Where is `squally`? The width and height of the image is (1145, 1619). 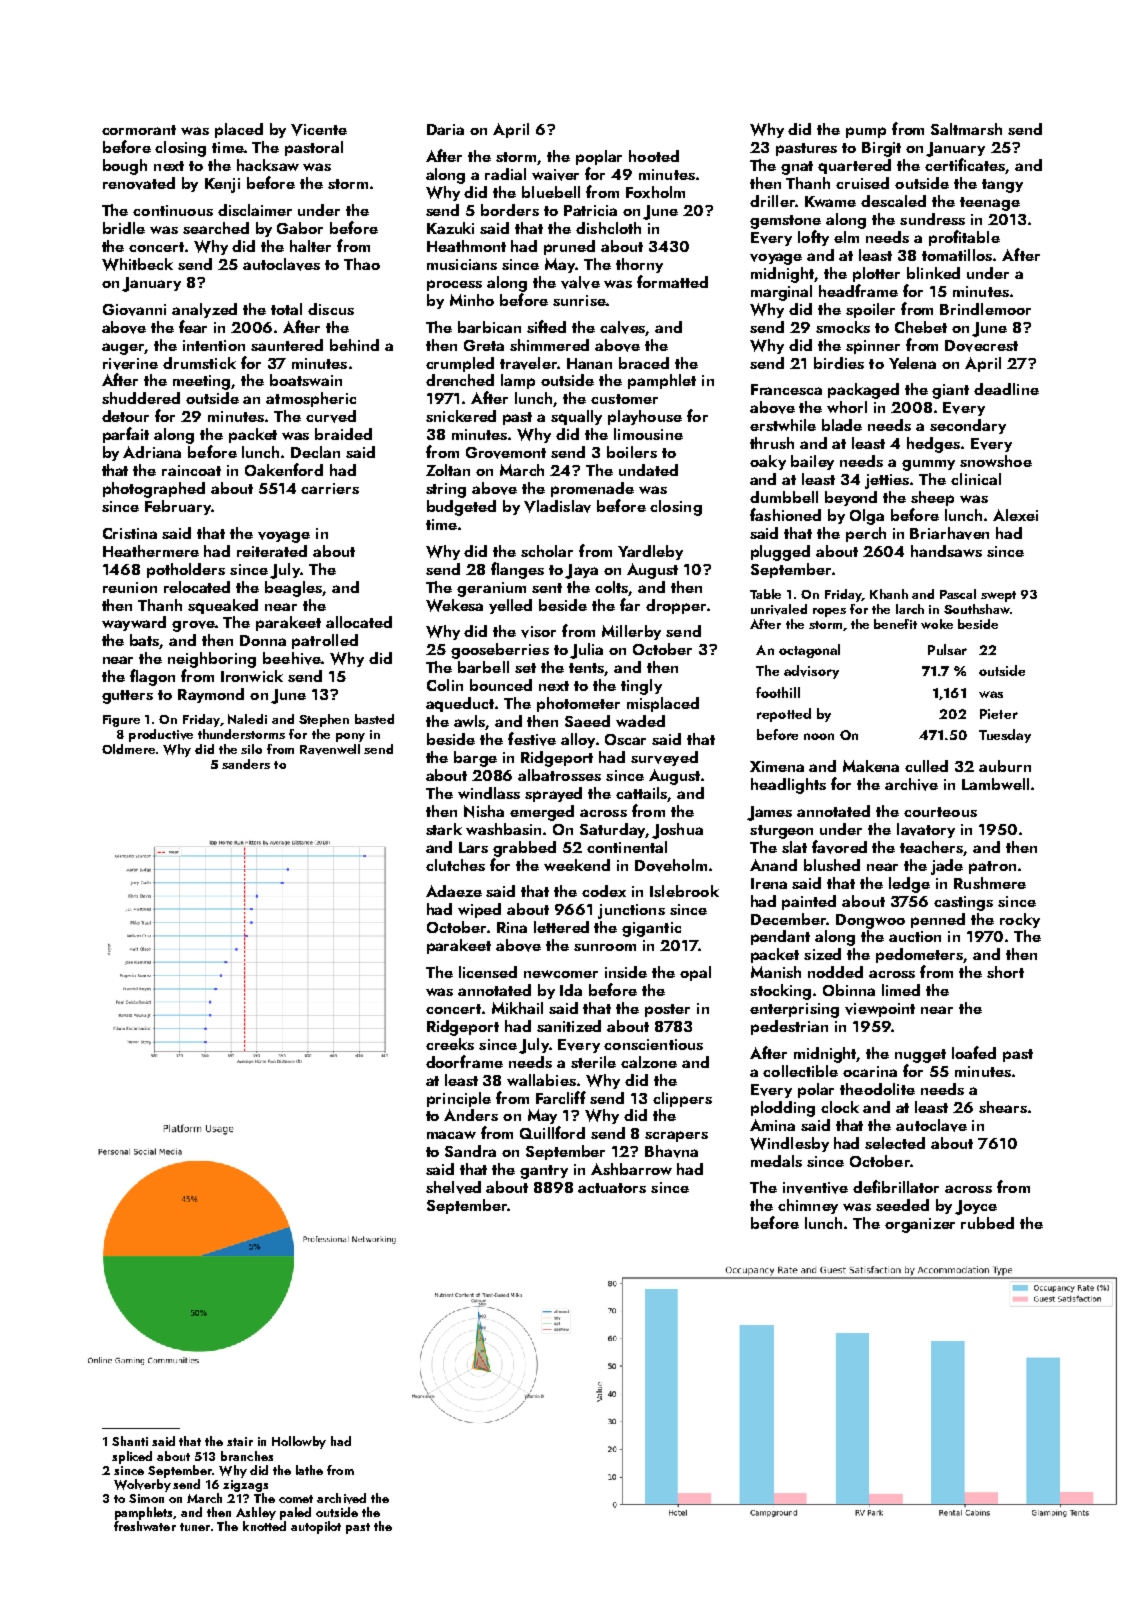 squally is located at coordinates (576, 417).
